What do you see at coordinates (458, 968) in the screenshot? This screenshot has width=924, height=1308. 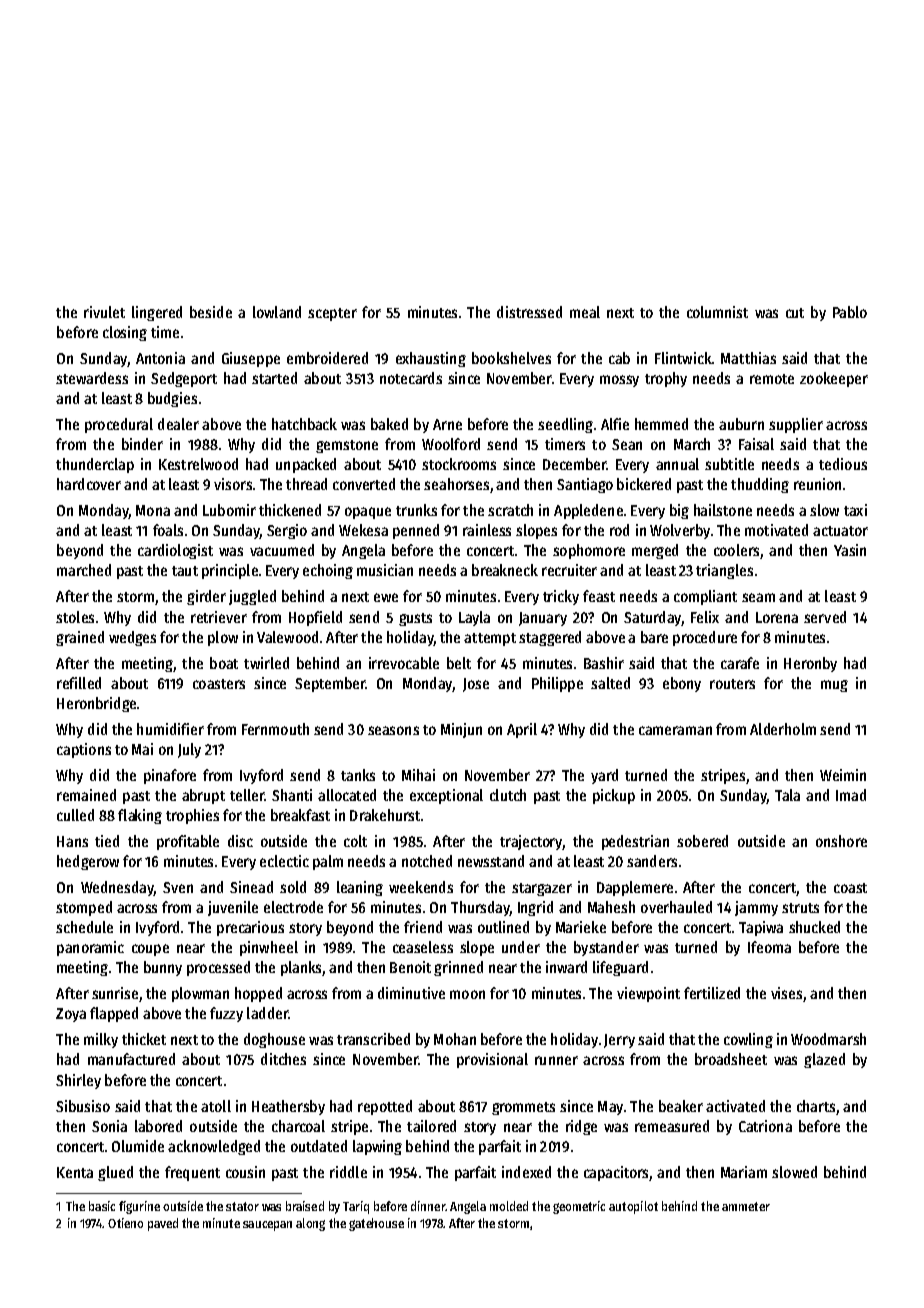 I see `grinned` at bounding box center [458, 968].
